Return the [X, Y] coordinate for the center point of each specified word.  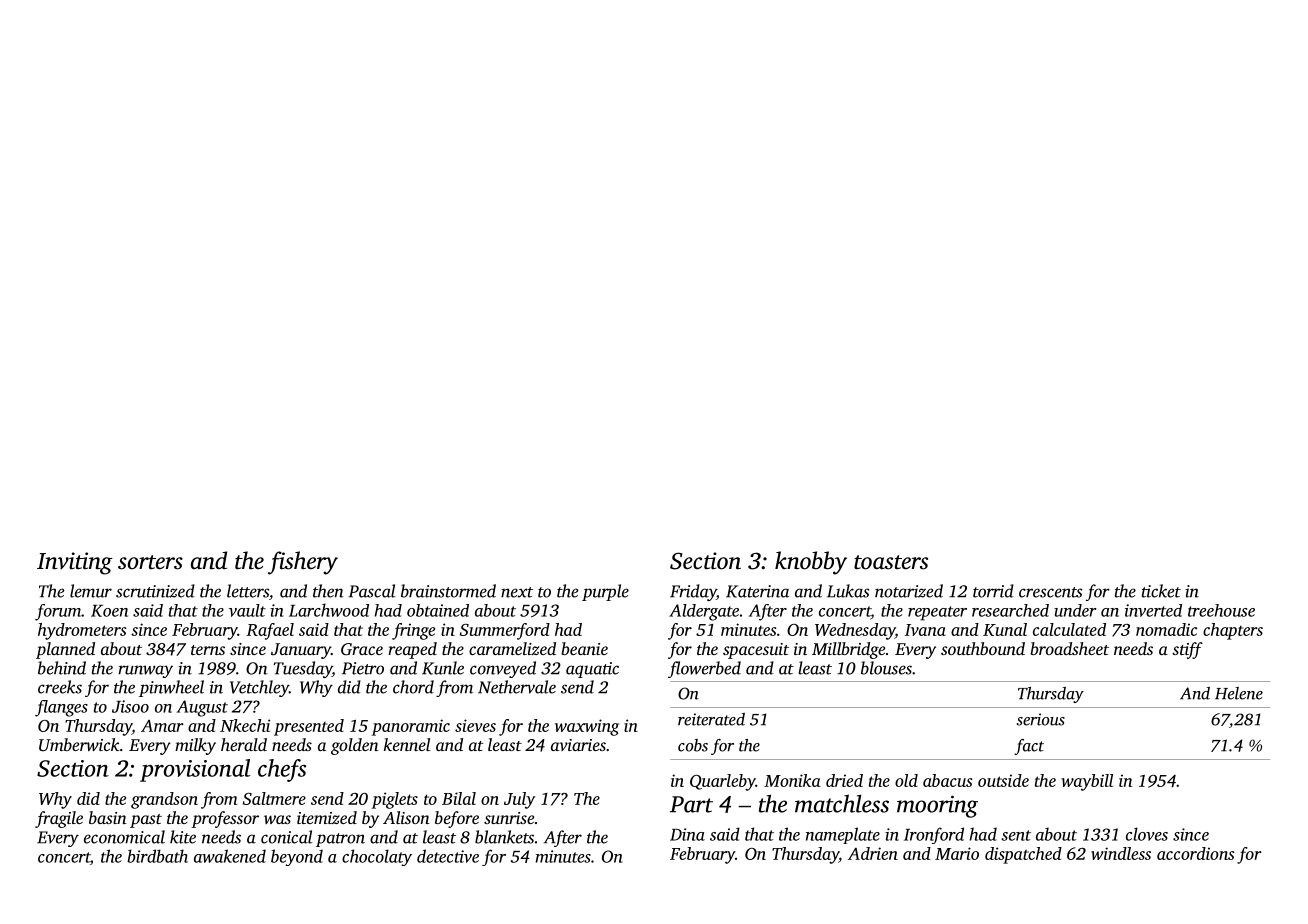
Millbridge [848, 650]
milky [195, 746]
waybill [1087, 782]
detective [448, 856]
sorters [150, 562]
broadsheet [1069, 648]
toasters [891, 562]
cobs [693, 745]
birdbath [157, 856]
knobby [811, 563]
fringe [413, 631]
